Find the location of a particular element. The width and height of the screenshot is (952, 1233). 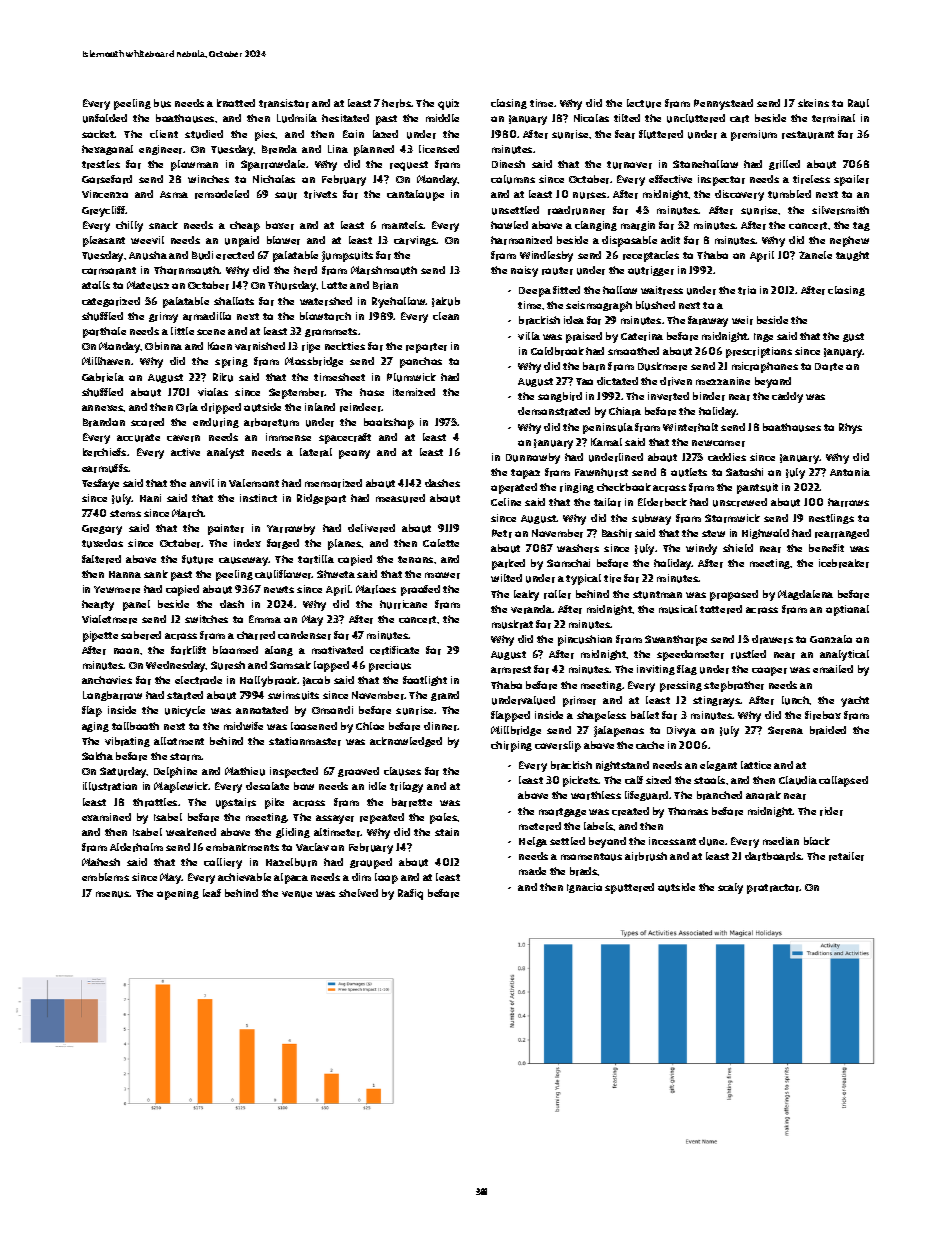

Nicolas is located at coordinates (591, 118).
